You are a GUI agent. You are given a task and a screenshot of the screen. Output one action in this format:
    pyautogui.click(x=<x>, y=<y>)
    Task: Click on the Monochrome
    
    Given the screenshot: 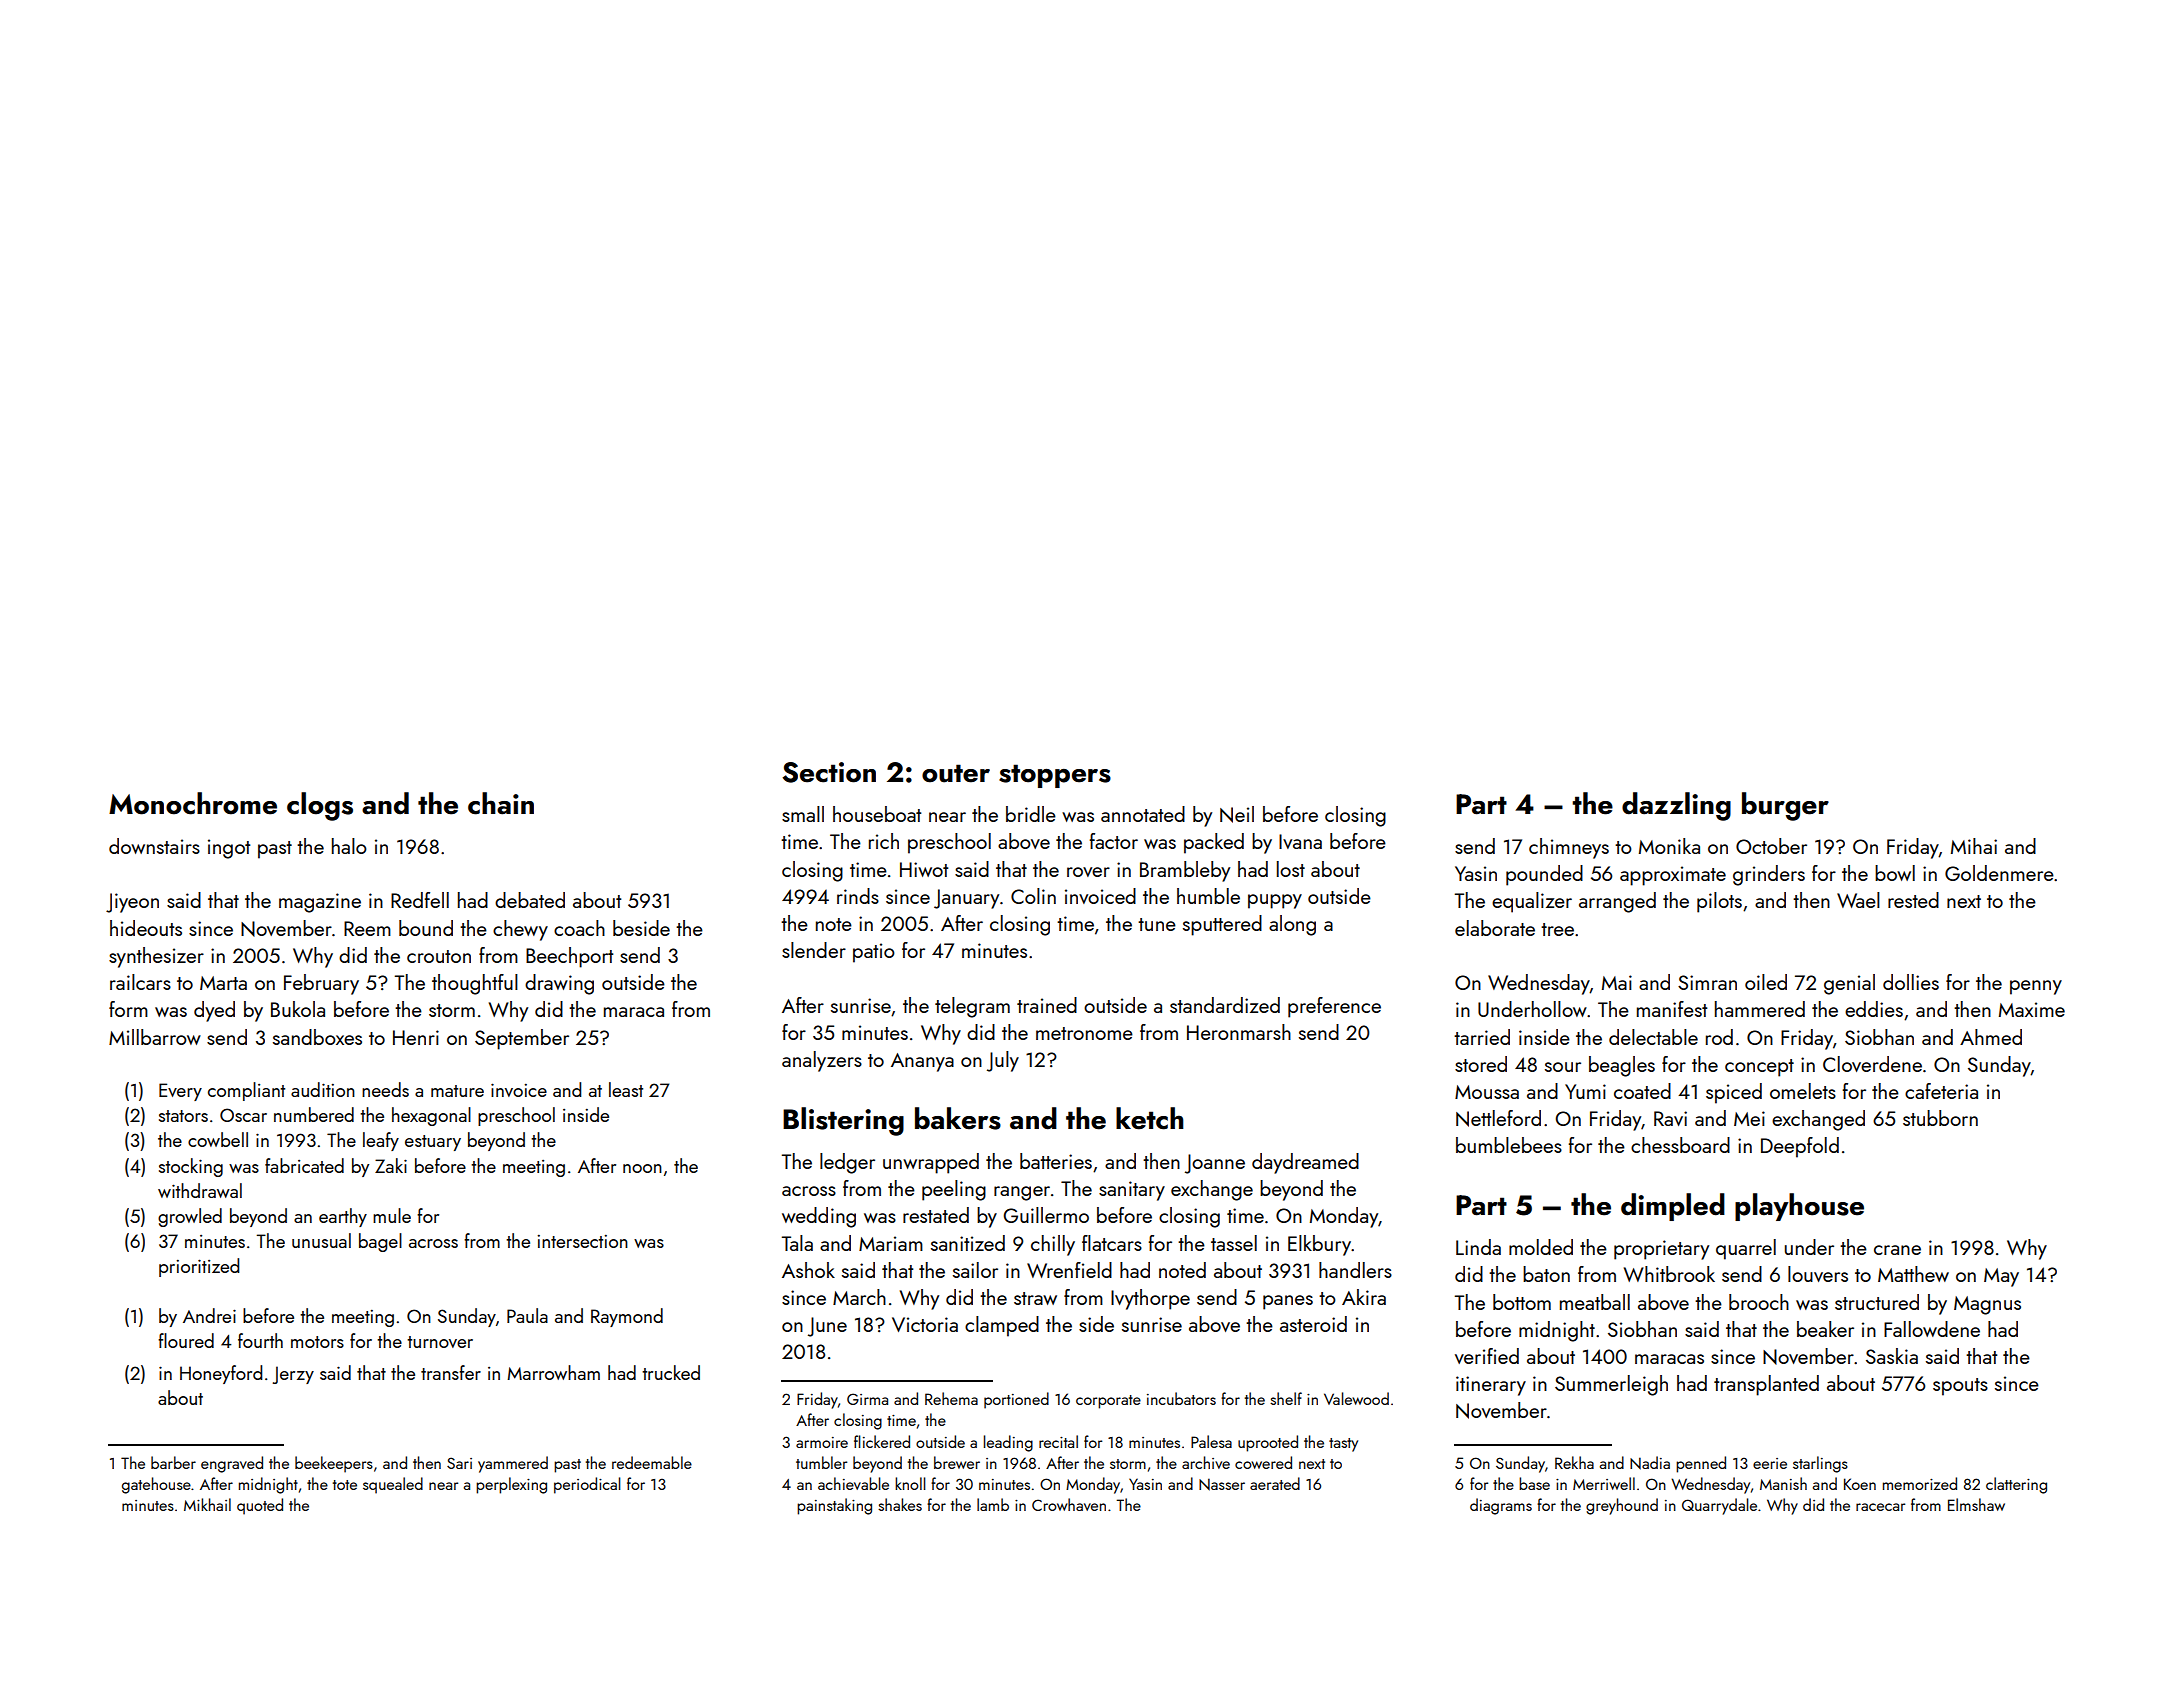 What is the action you would take?
    pyautogui.click(x=193, y=803)
